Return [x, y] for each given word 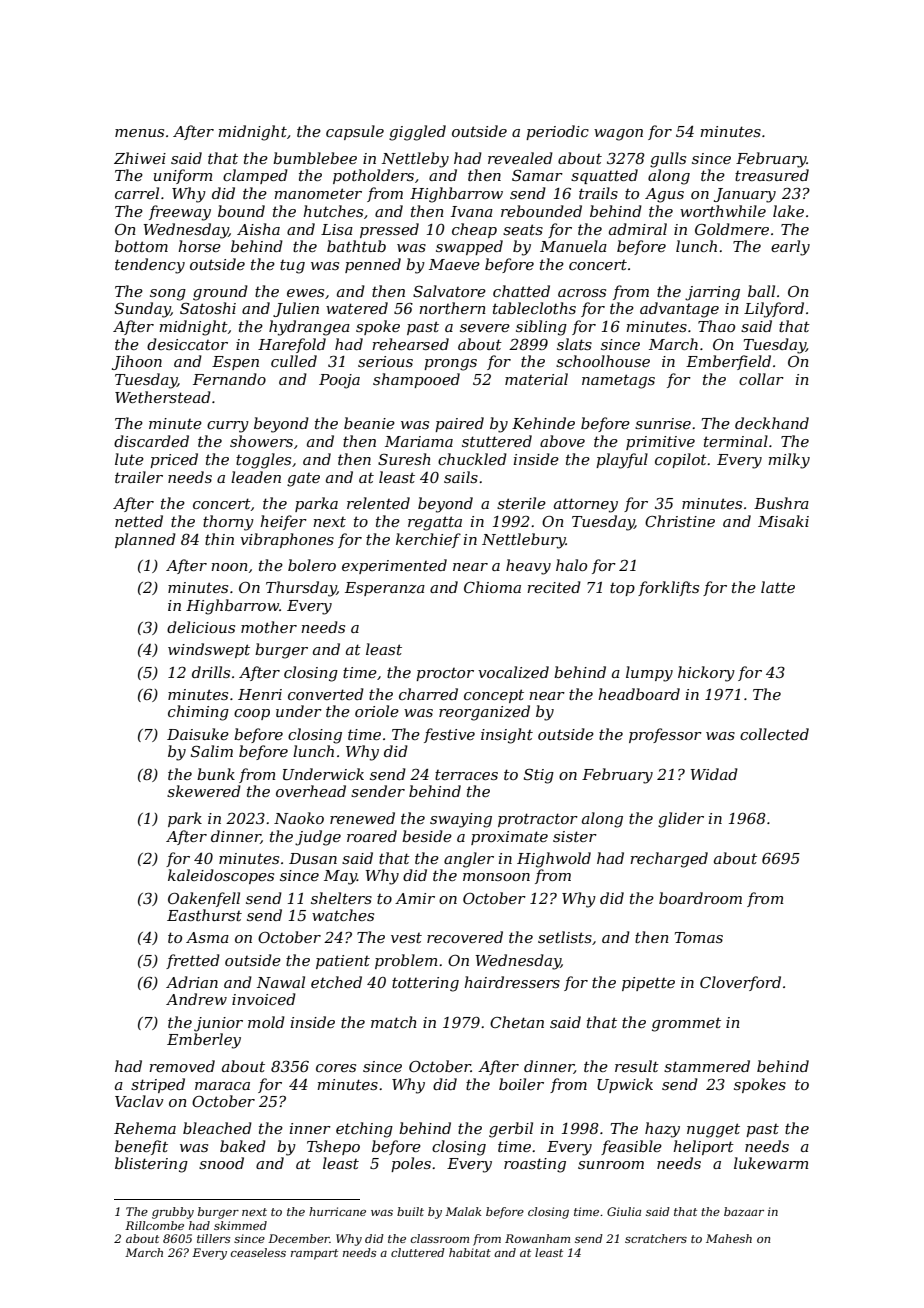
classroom [440, 1238]
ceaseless [258, 1252]
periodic [557, 132]
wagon [618, 135]
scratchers [656, 1238]
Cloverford [740, 983]
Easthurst [204, 915]
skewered [204, 791]
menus [139, 133]
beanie [369, 423]
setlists [565, 937]
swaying [461, 820]
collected [774, 734]
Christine [680, 521]
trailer [139, 477]
